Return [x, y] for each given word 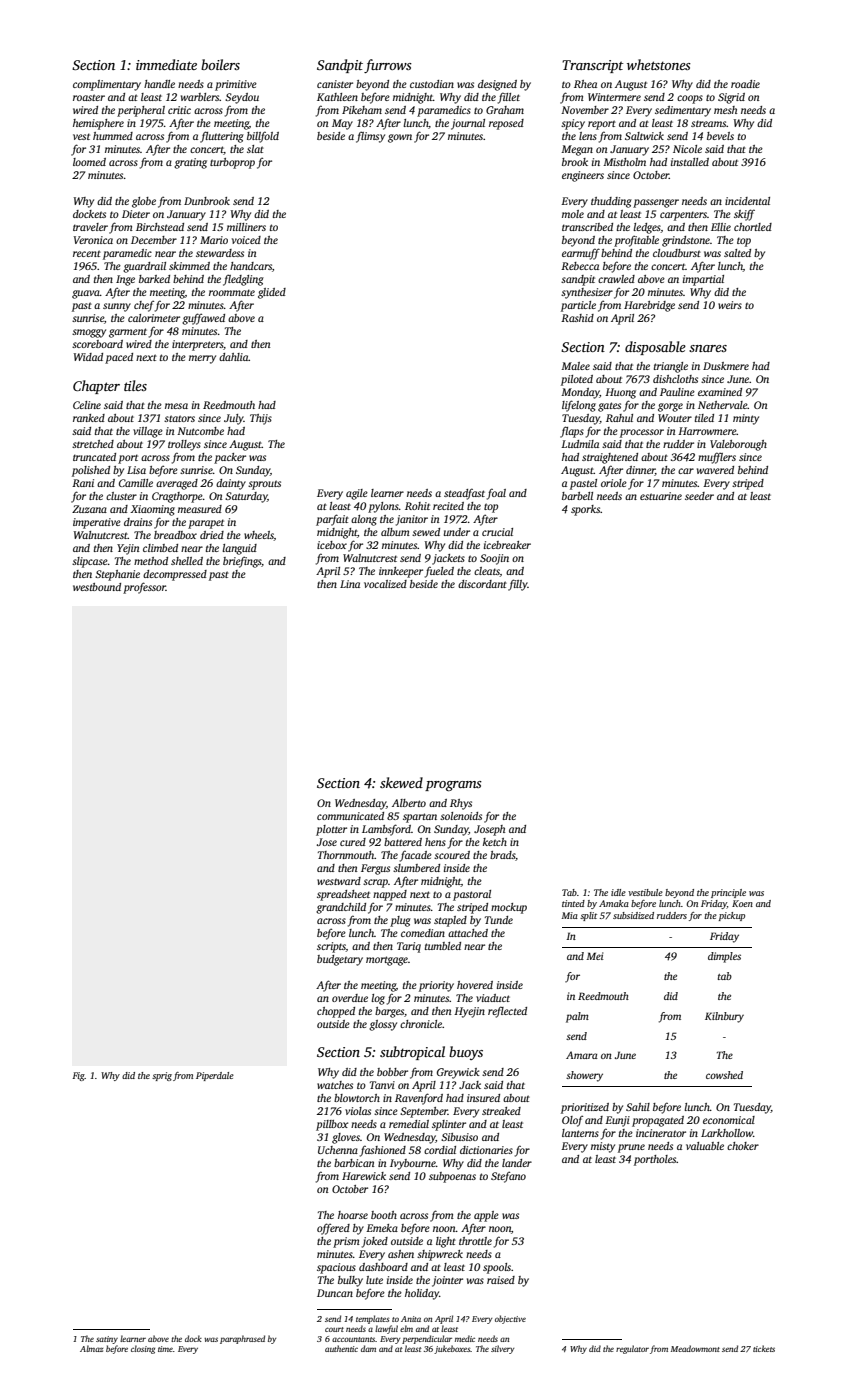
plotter [331, 830]
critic [179, 110]
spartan [420, 818]
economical [729, 1120]
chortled [753, 227]
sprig [162, 1076]
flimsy [370, 137]
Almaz [91, 1348]
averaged [177, 484]
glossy [383, 1025]
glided [272, 293]
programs [453, 786]
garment [128, 333]
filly [518, 585]
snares [708, 348]
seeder [699, 496]
